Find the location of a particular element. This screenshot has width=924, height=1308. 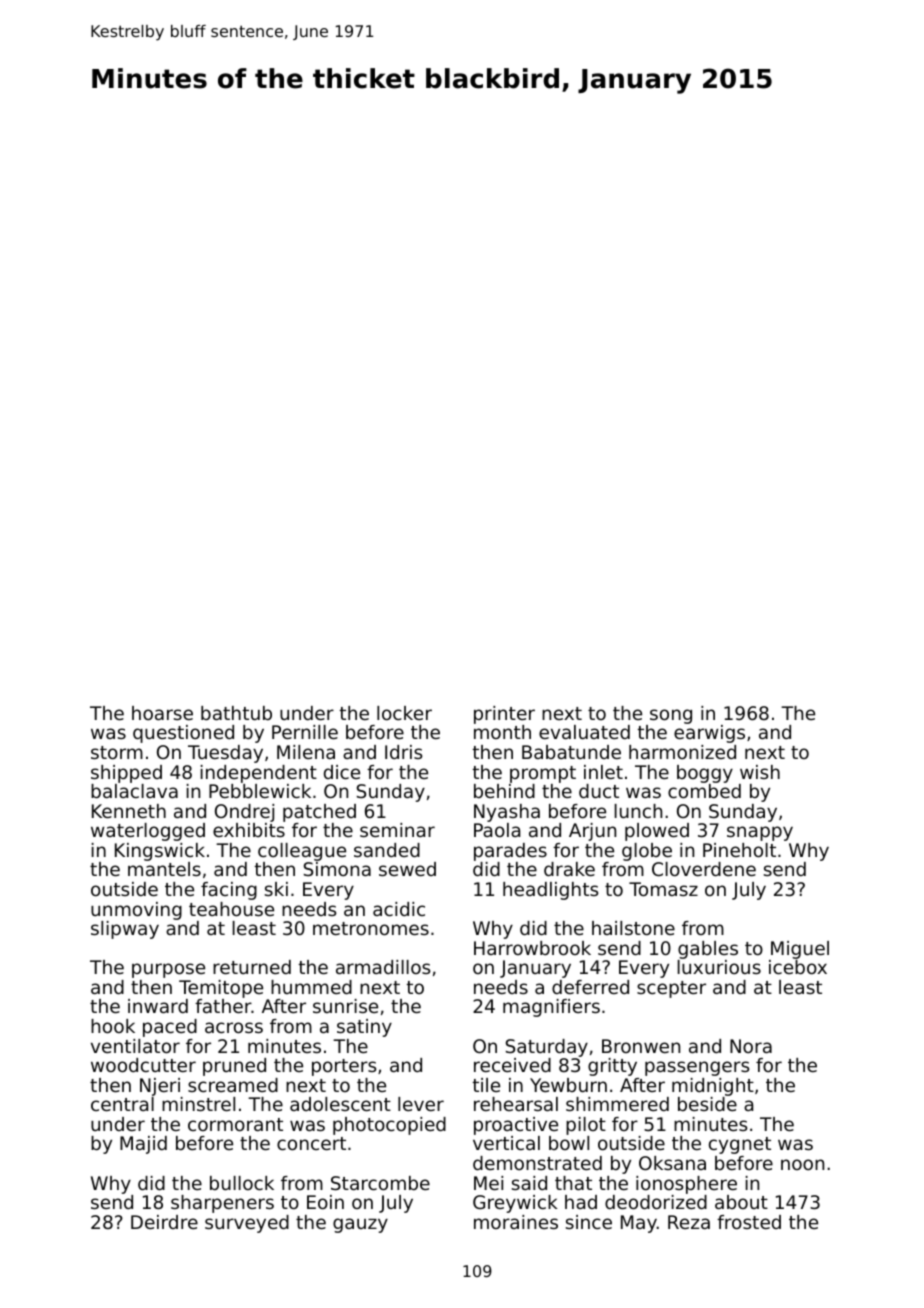

month is located at coordinates (502, 732).
